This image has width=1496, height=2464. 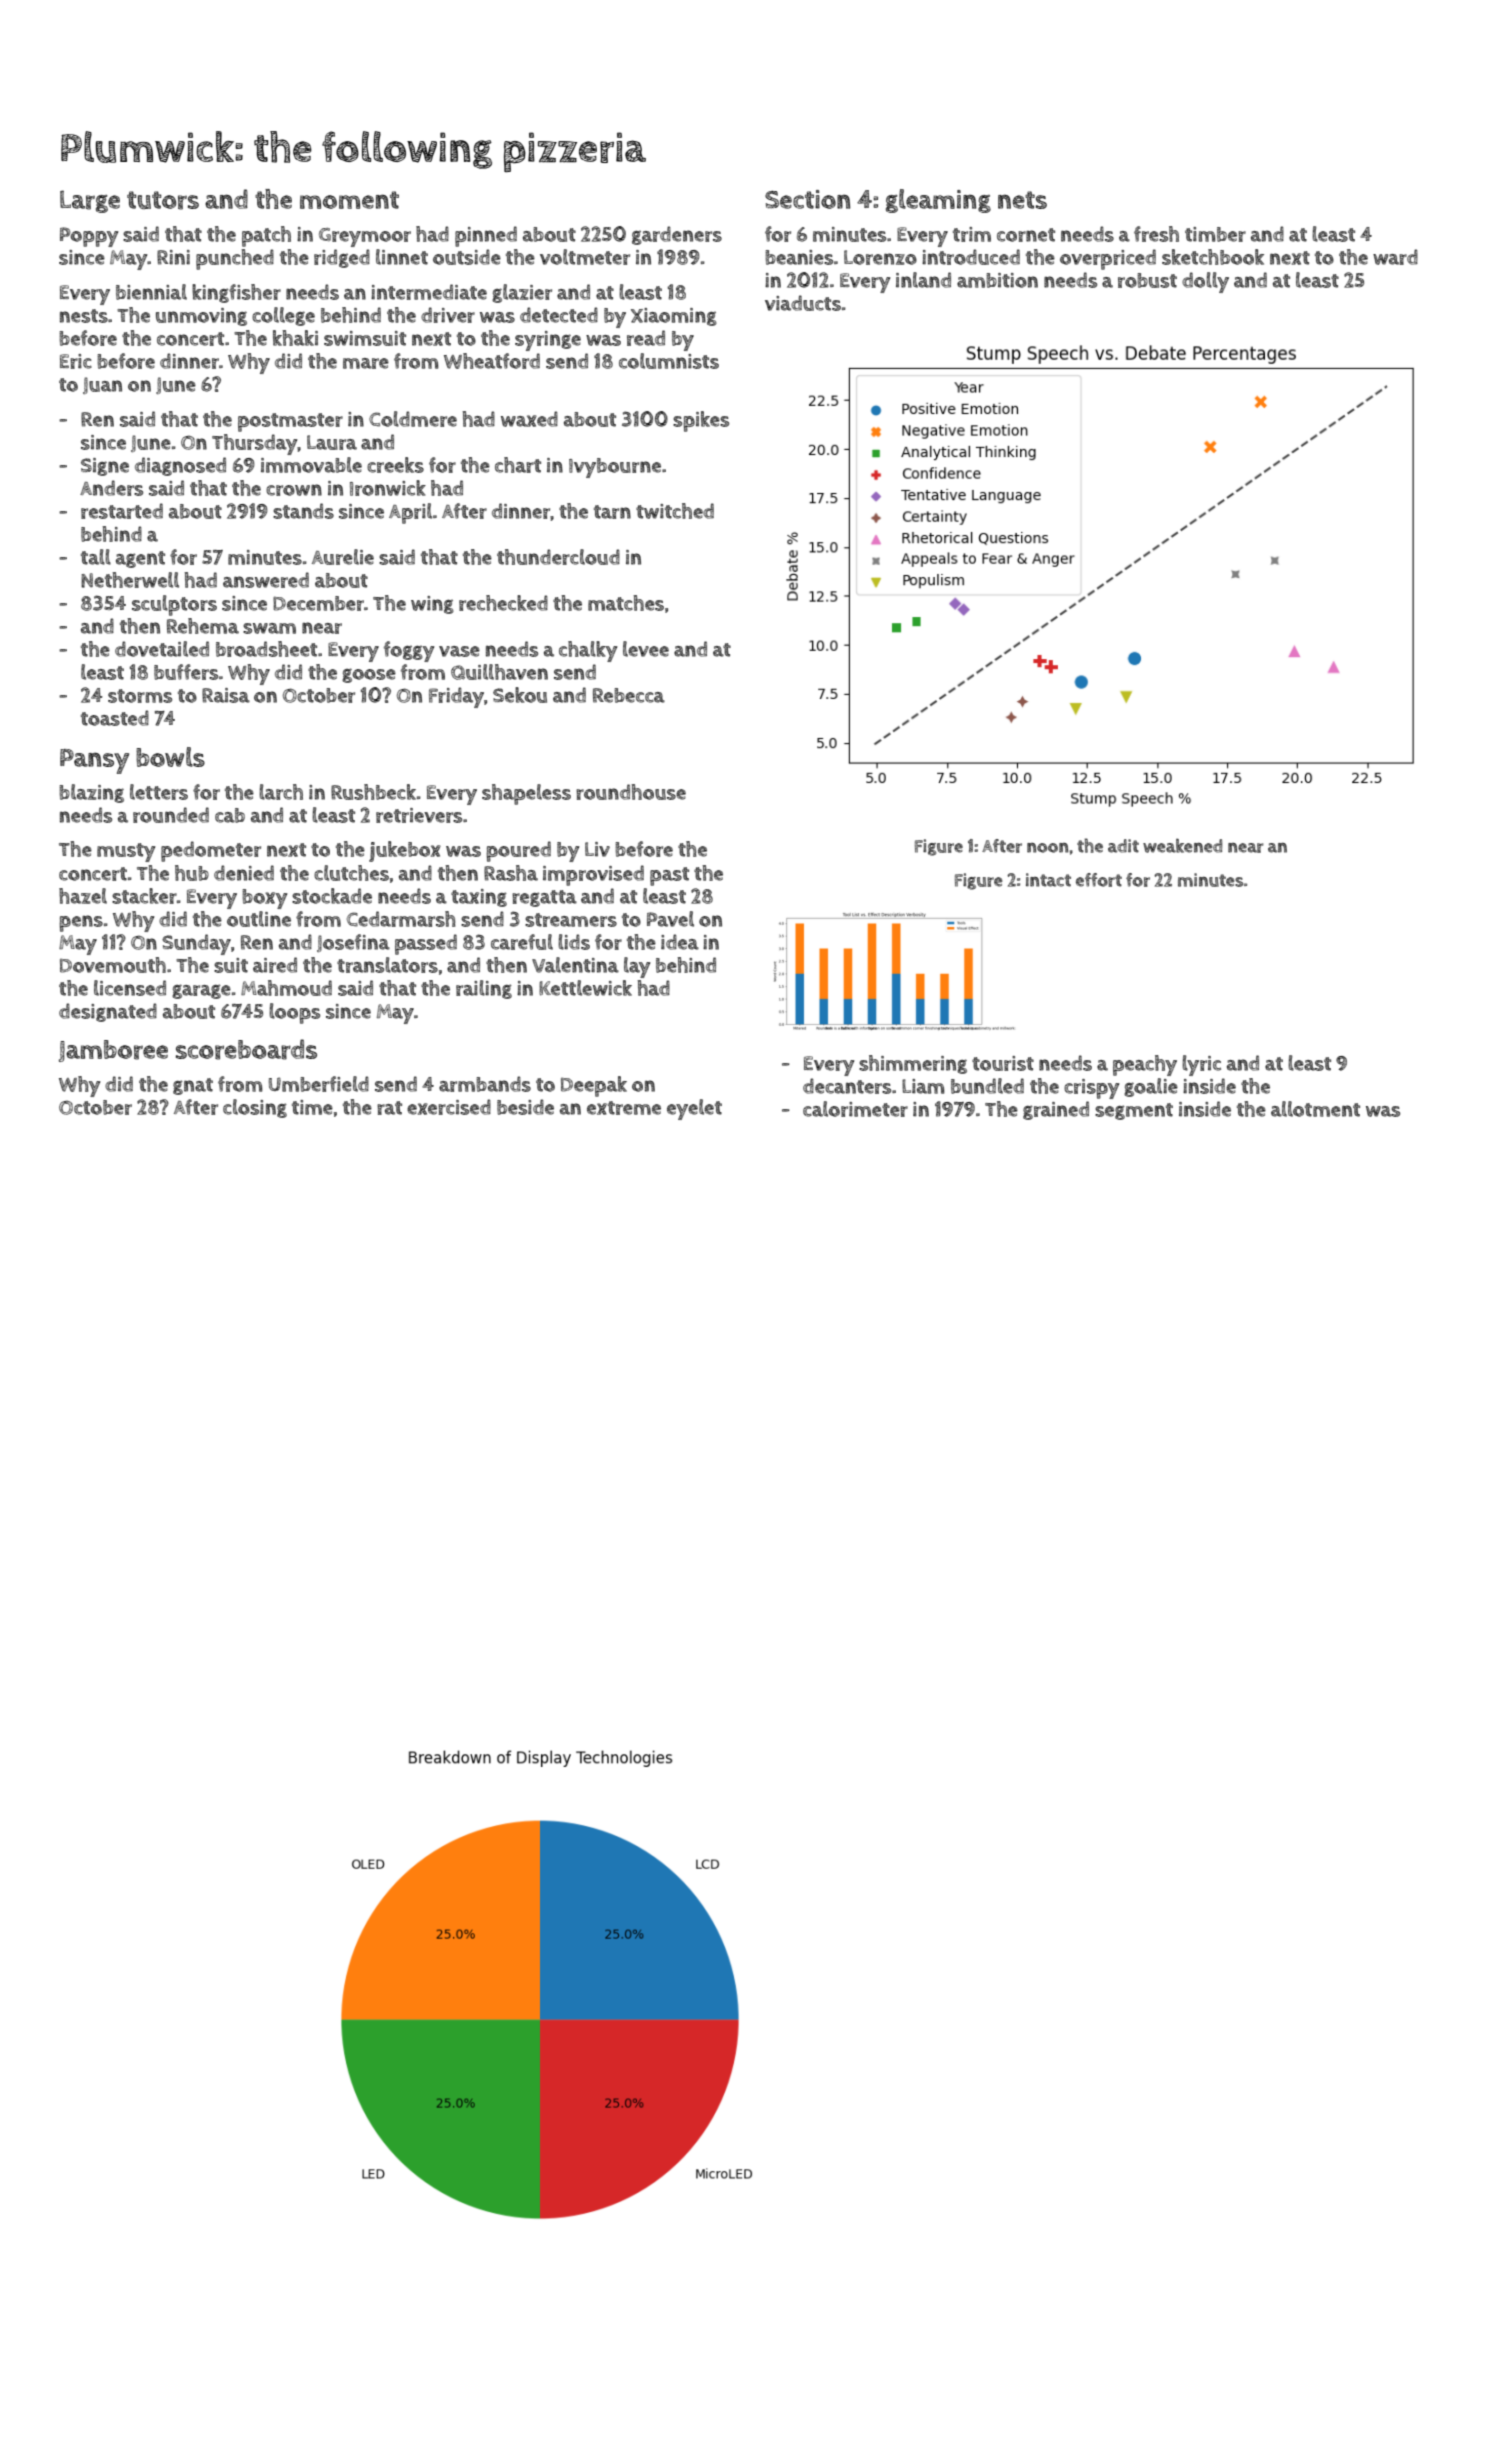 I want to click on Wheatford, so click(x=492, y=361).
